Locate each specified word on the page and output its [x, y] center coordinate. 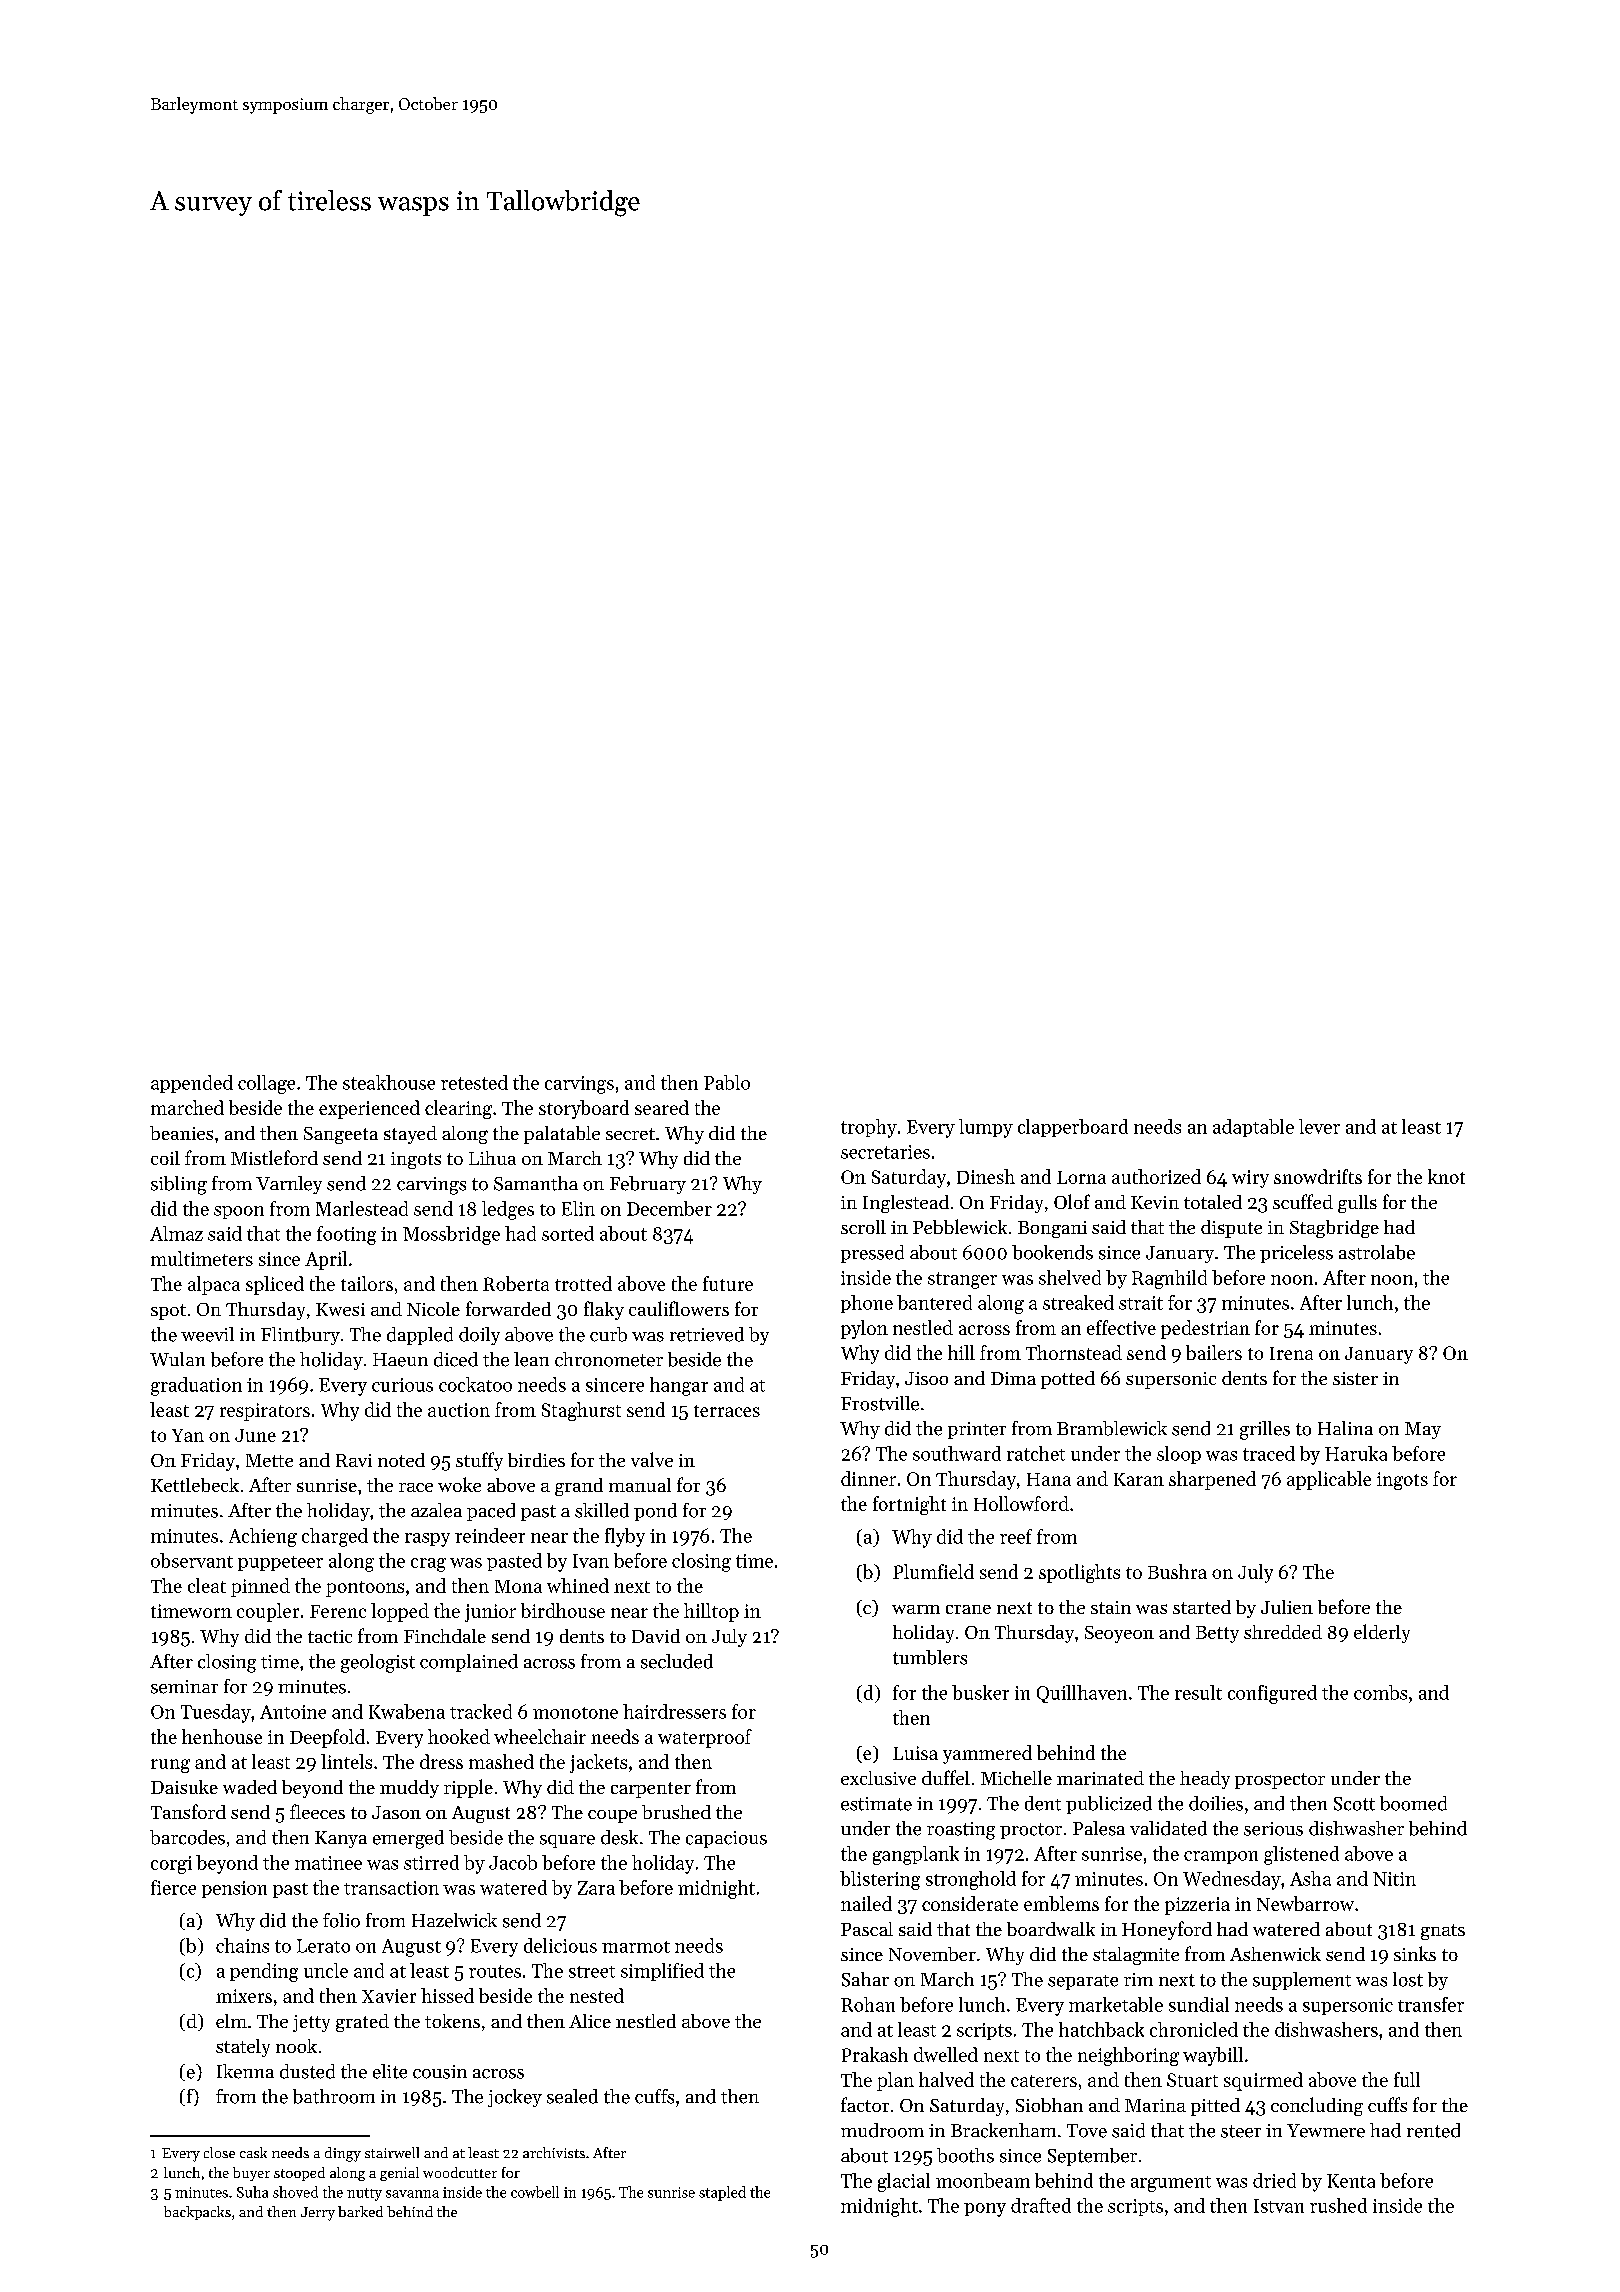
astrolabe [1377, 1252]
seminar [184, 1687]
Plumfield [933, 1571]
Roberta [516, 1283]
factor [865, 2104]
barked [360, 2211]
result [1198, 1692]
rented [1433, 2130]
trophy [869, 1128]
